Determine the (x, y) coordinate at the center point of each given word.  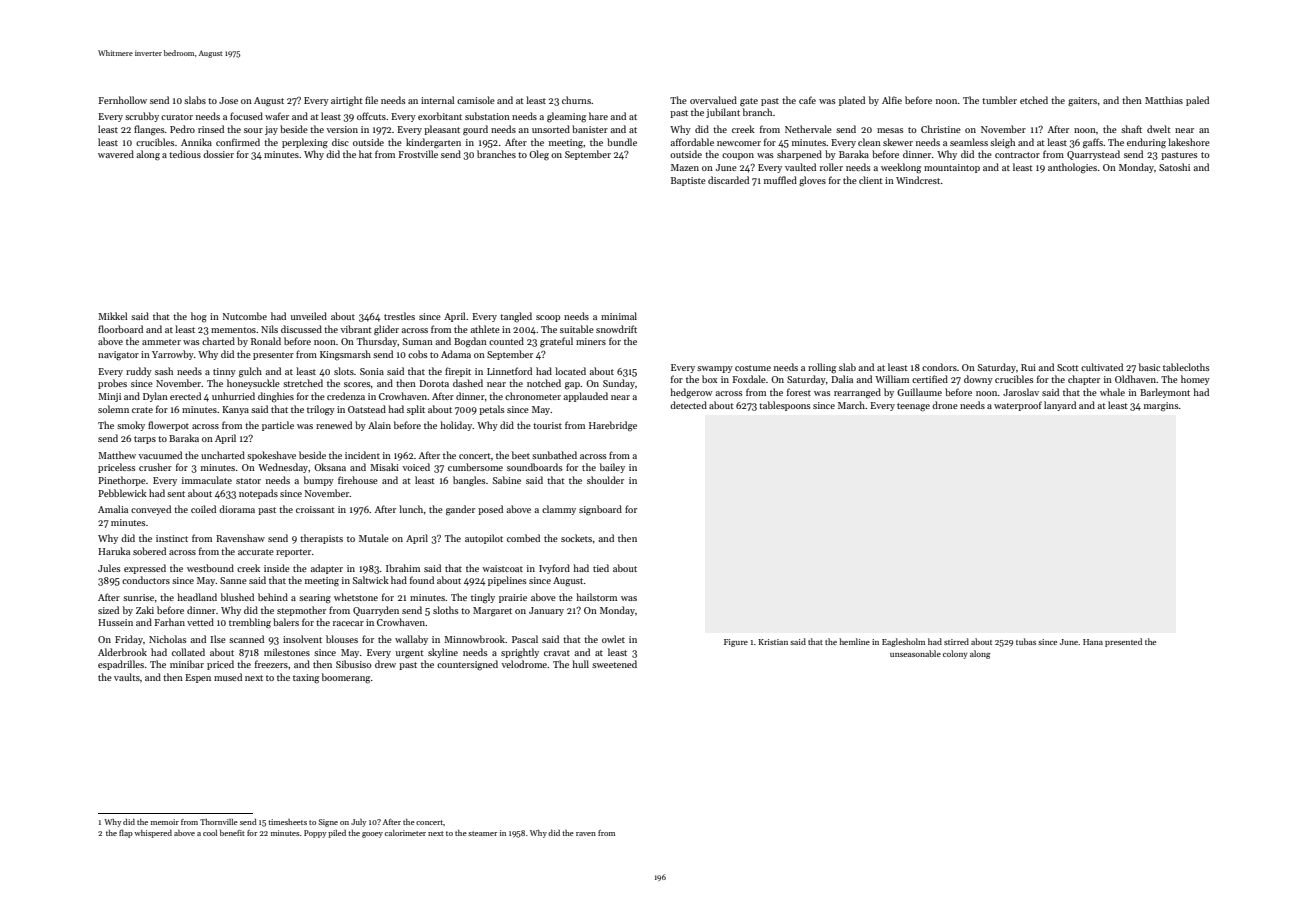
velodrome (524, 664)
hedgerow (691, 393)
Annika (196, 142)
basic (1149, 367)
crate (142, 410)
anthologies (1072, 168)
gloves (812, 181)
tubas (1026, 641)
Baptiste (688, 181)
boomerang (346, 678)
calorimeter (405, 833)
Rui (1028, 367)
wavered (116, 154)
